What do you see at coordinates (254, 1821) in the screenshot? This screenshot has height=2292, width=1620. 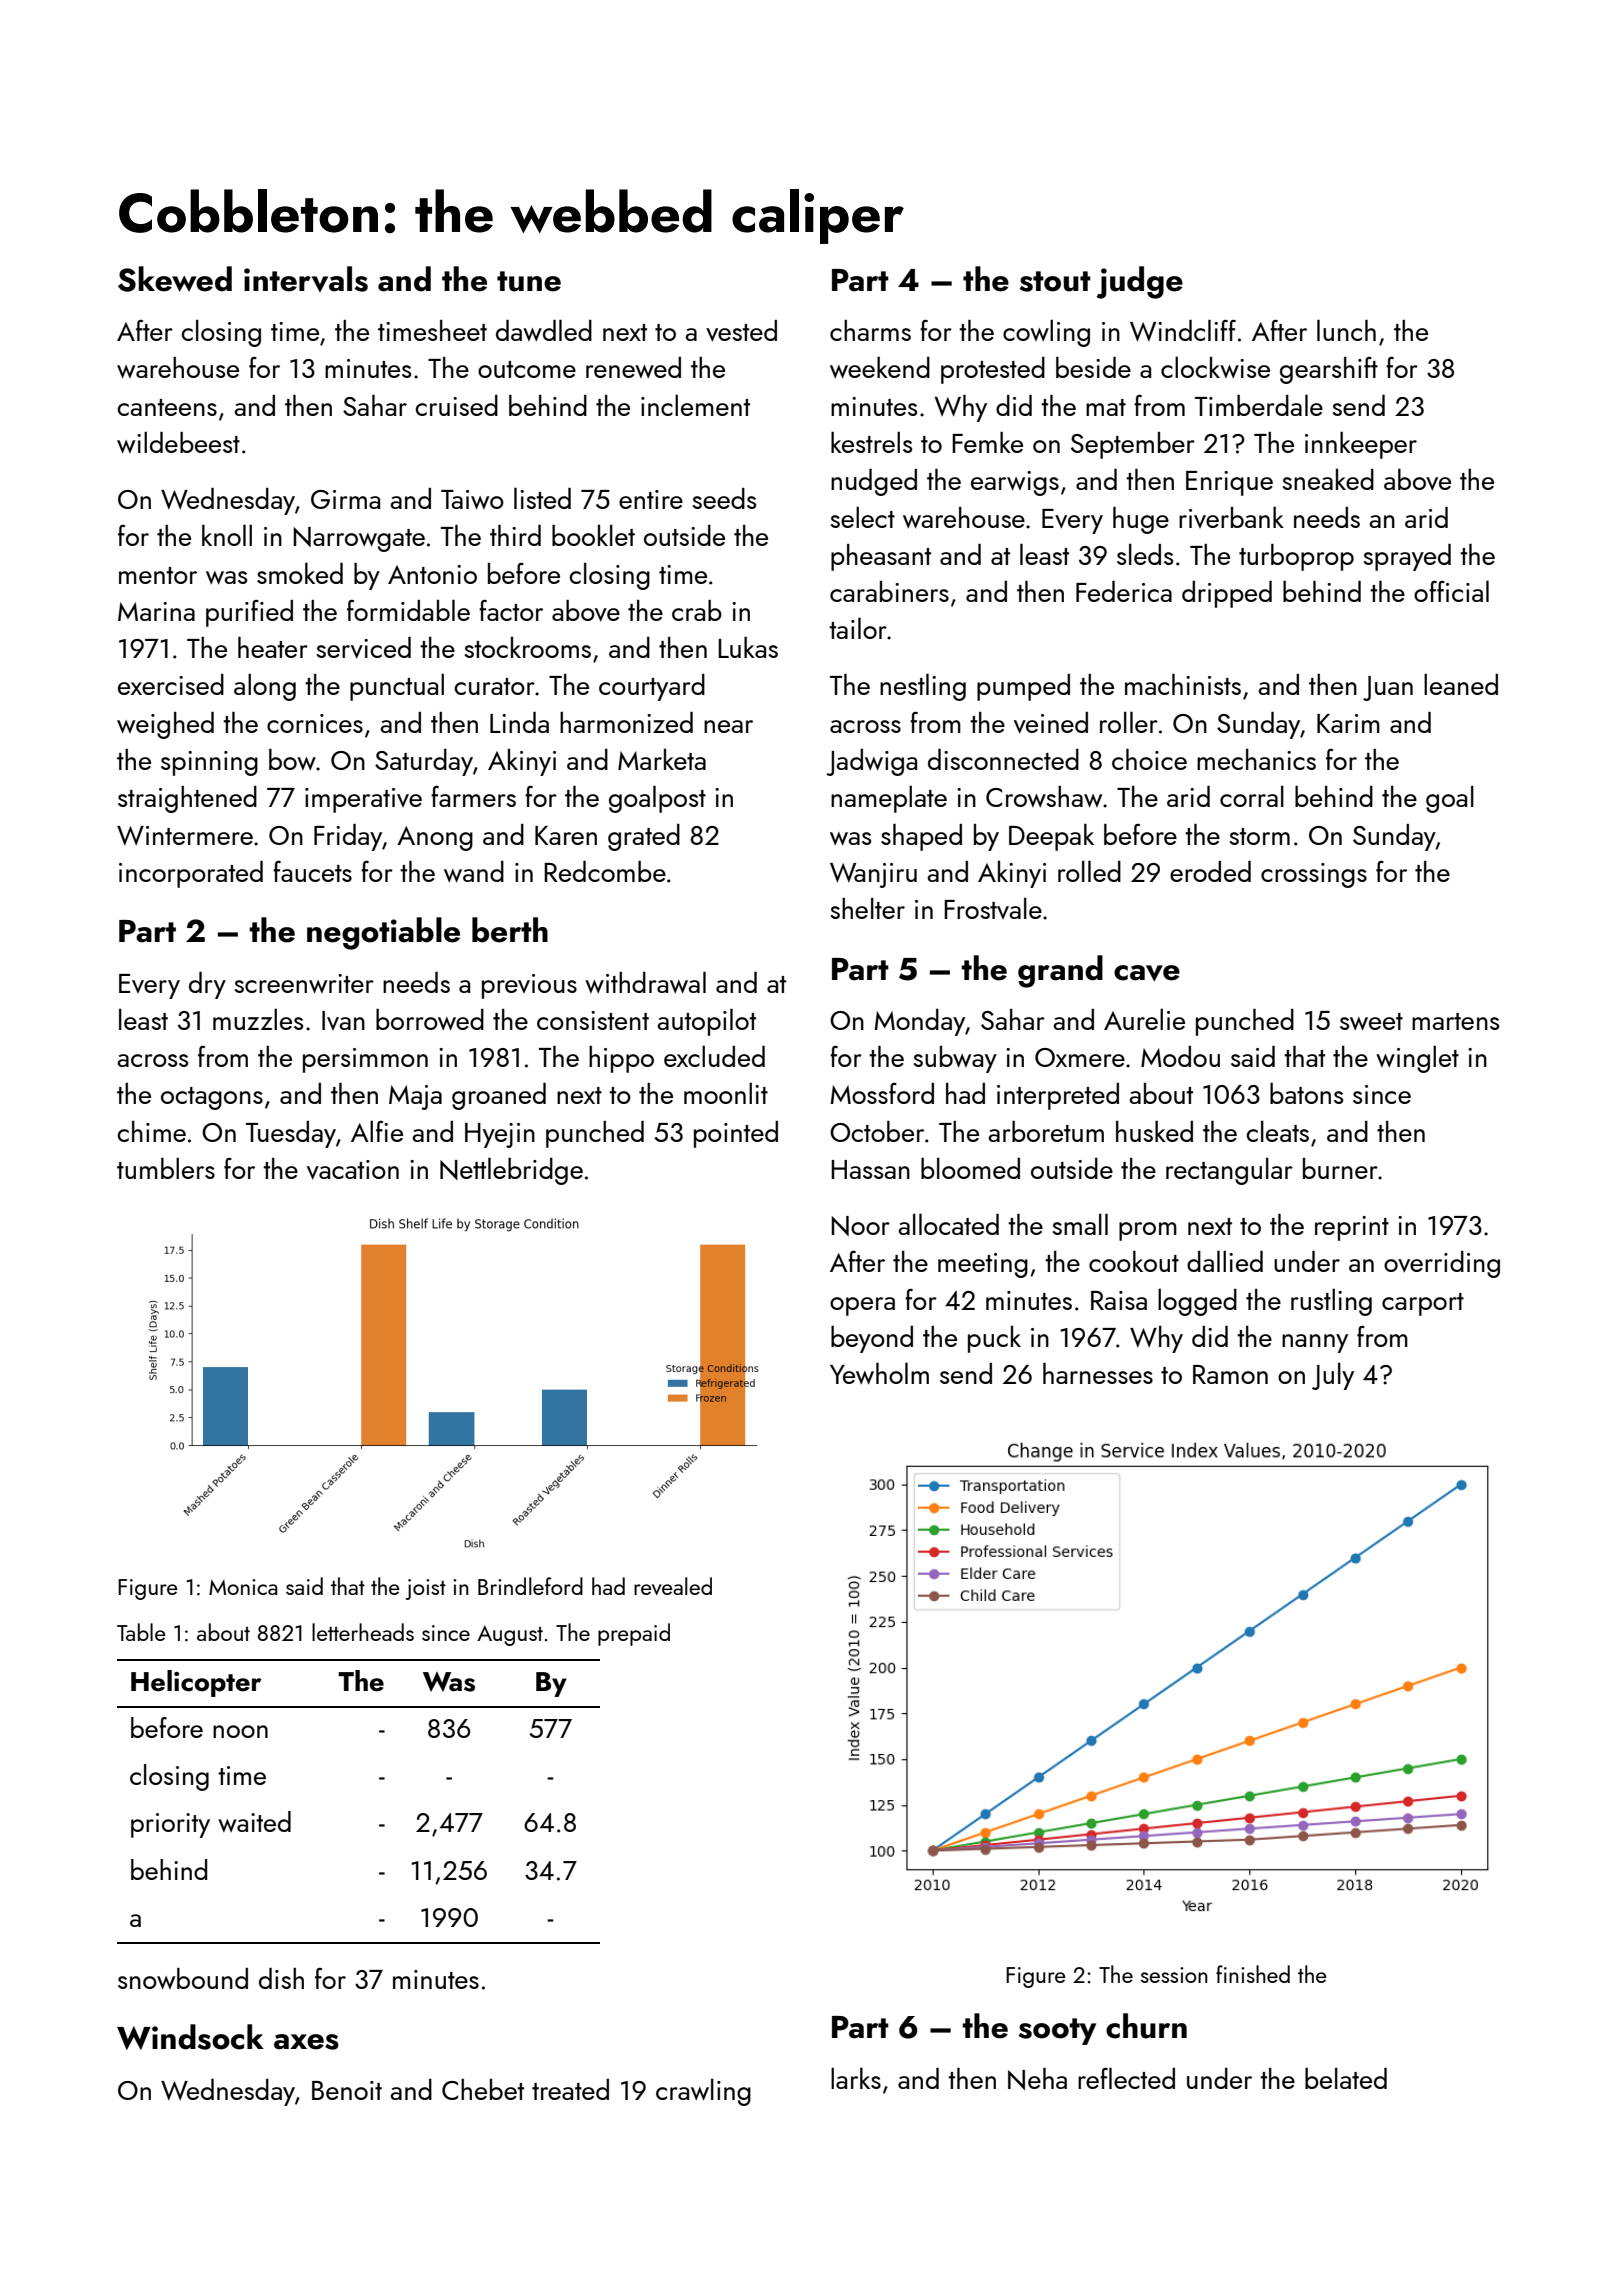 I see `waited` at bounding box center [254, 1821].
